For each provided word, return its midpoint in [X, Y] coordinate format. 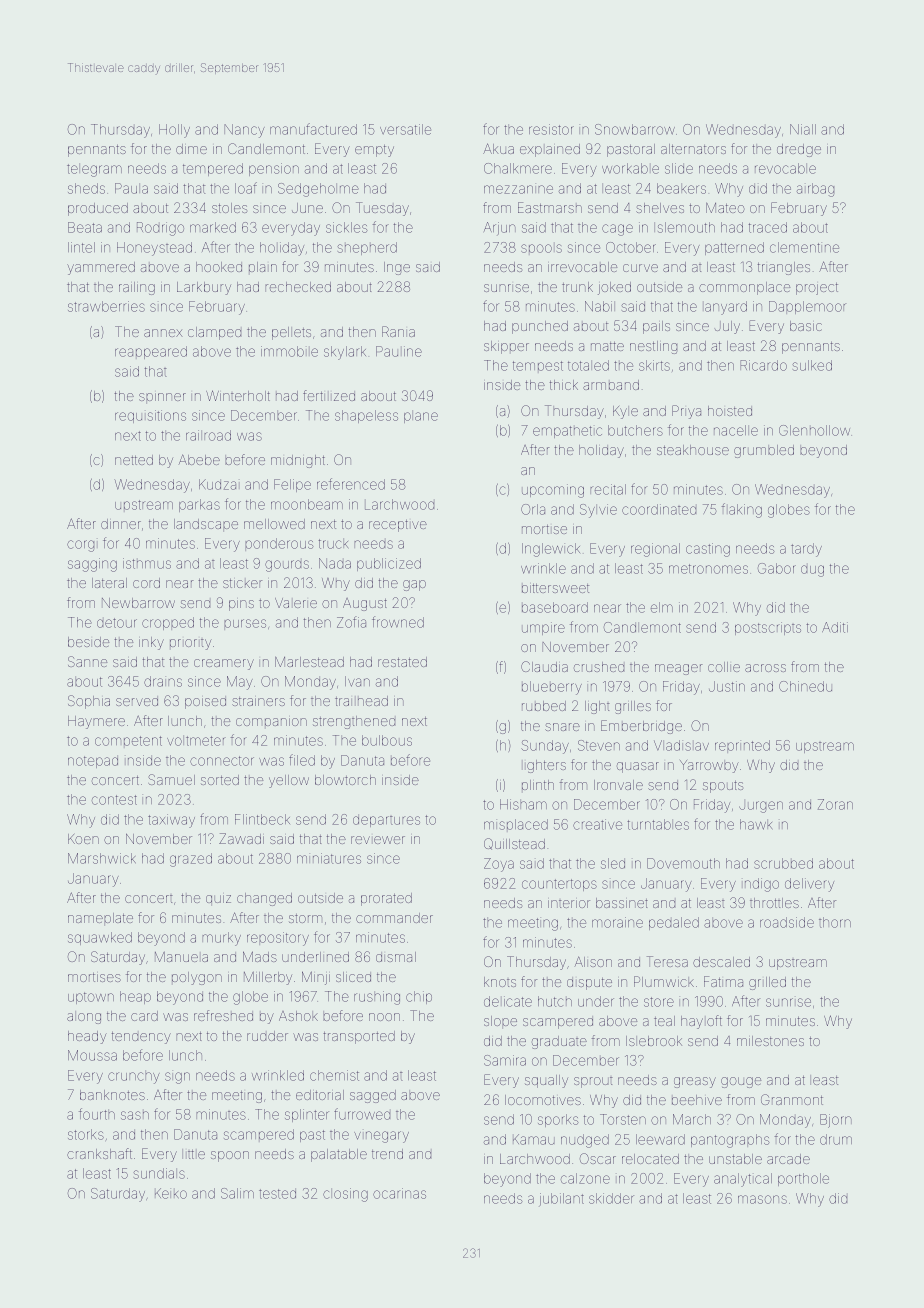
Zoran [835, 804]
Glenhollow [814, 430]
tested [277, 1194]
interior [569, 904]
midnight [298, 461]
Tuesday [382, 209]
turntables [658, 824]
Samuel [172, 779]
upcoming [553, 491]
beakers [681, 188]
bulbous [387, 740]
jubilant [562, 1199]
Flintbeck [262, 819]
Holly [174, 131]
